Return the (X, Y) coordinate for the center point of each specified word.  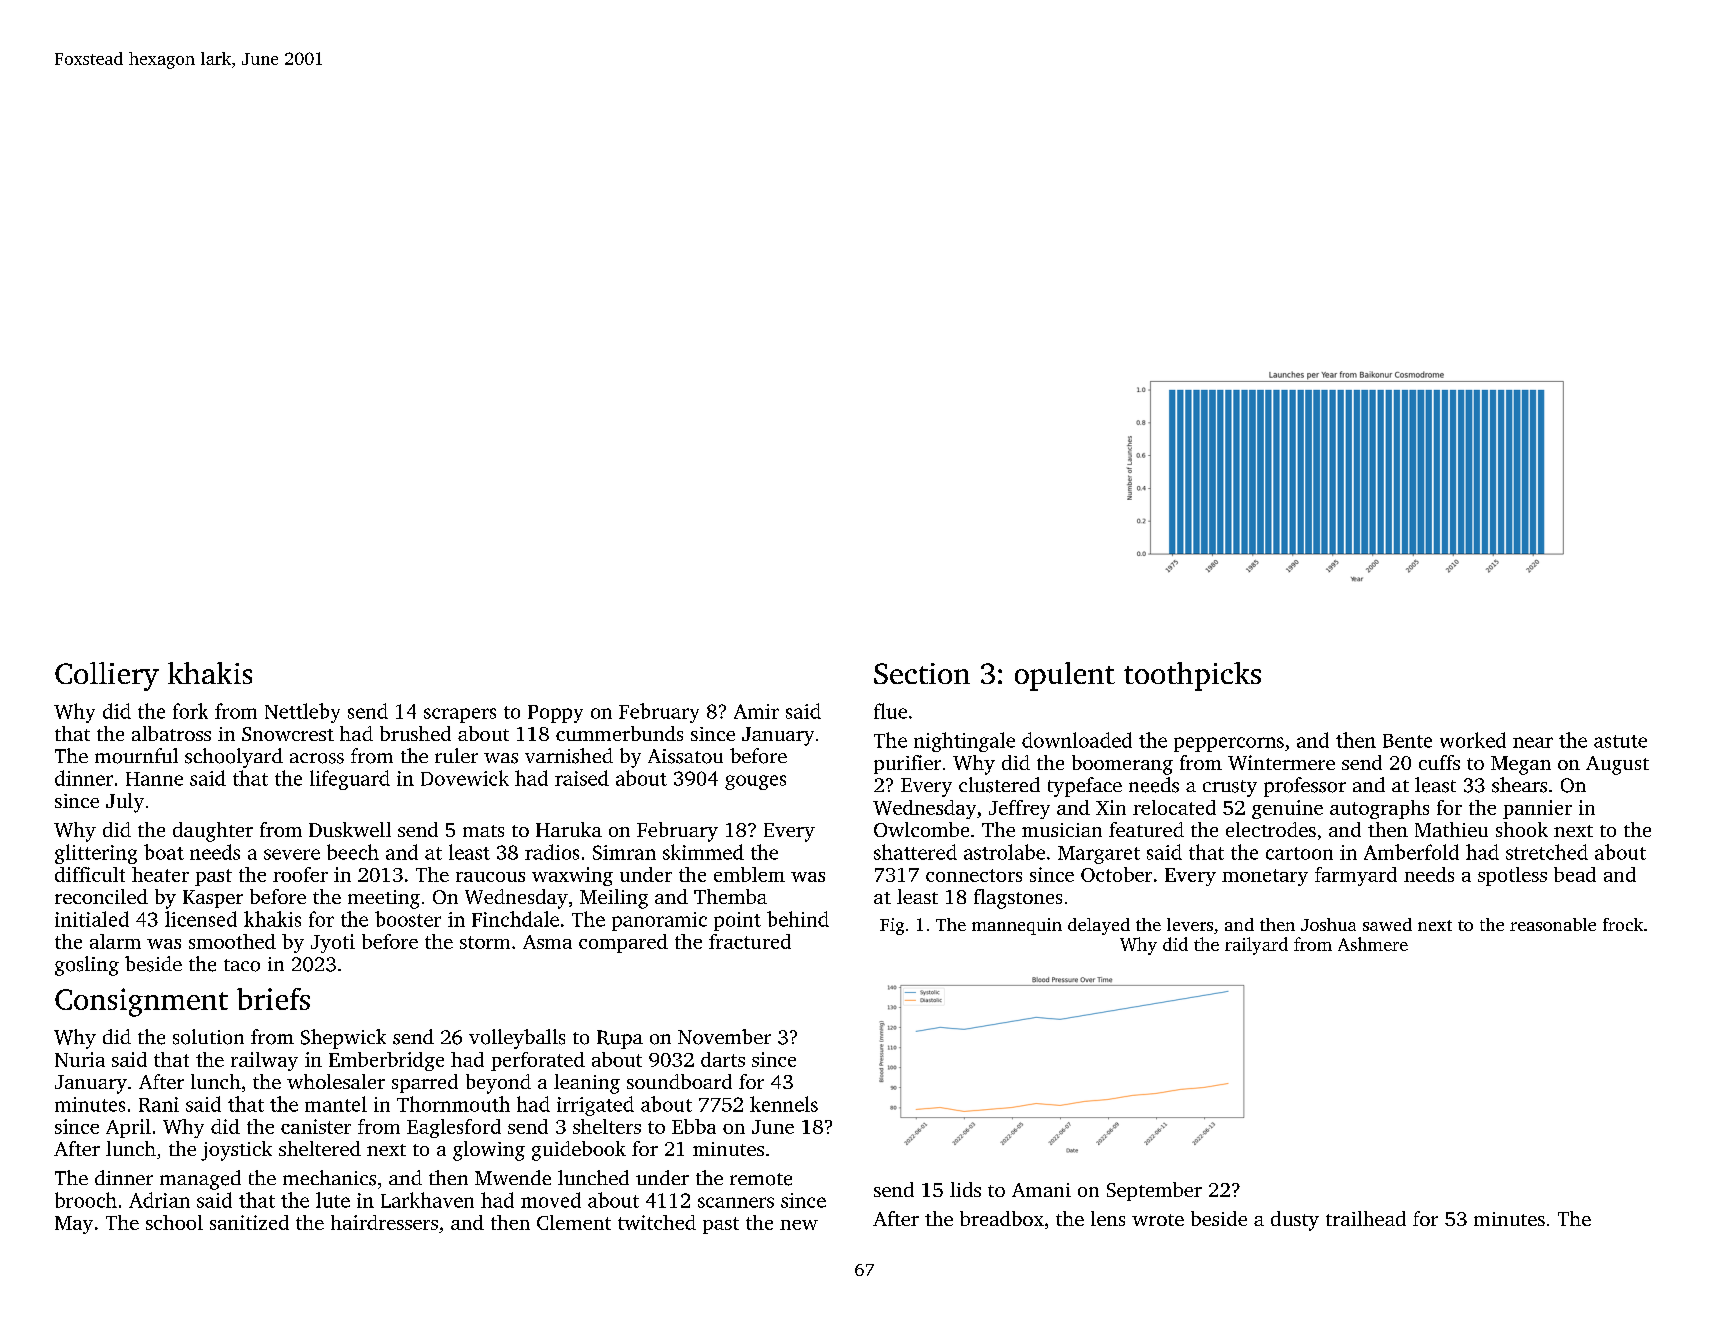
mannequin (1017, 926)
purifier (907, 764)
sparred (425, 1083)
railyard (1256, 946)
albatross (171, 733)
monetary (1265, 877)
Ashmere (1373, 944)
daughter (213, 832)
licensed (201, 919)
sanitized (249, 1222)
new (799, 1225)
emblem (749, 874)
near (1533, 742)
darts (723, 1059)
